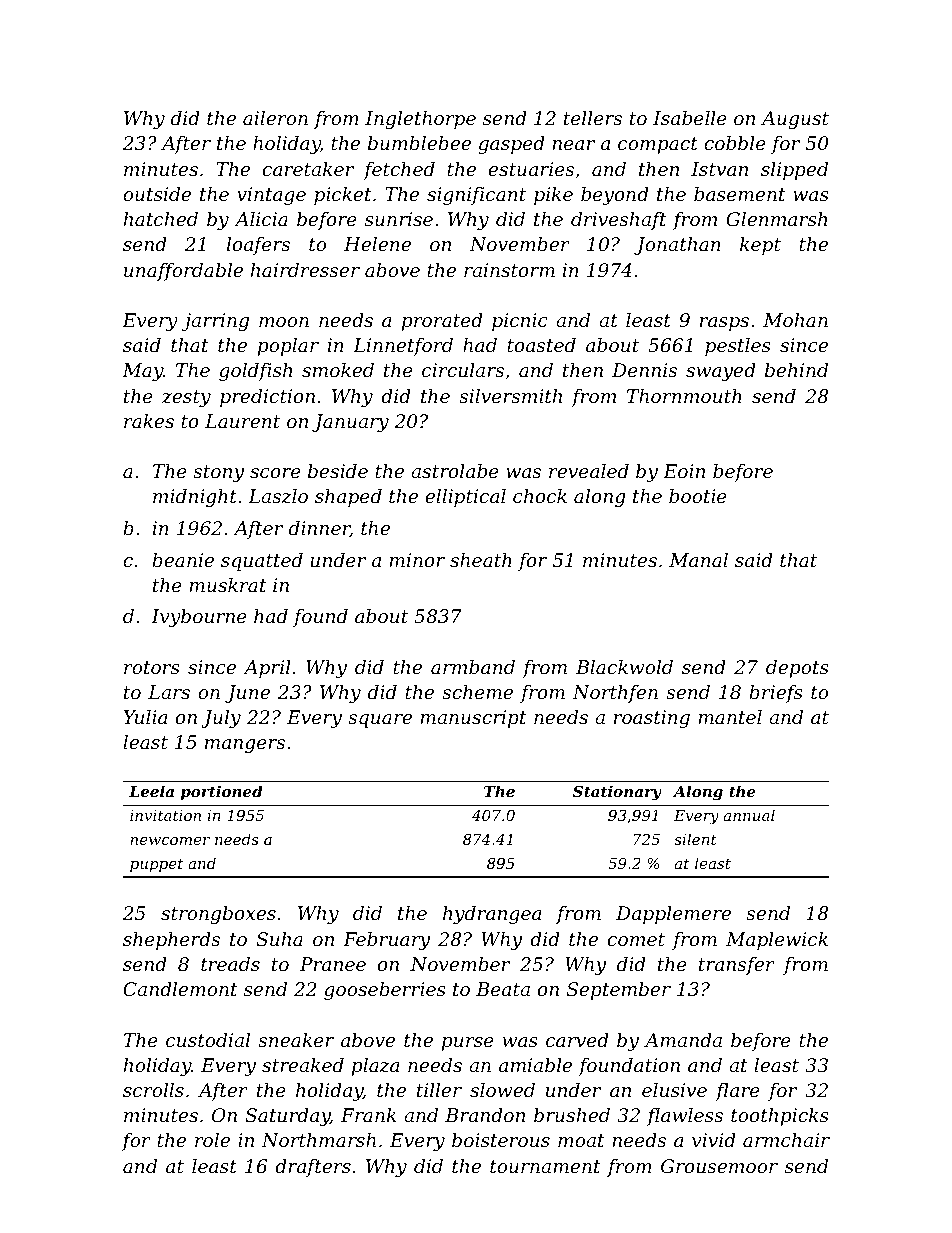  Describe the element at coordinates (503, 989) in the screenshot. I see `Beata` at that location.
